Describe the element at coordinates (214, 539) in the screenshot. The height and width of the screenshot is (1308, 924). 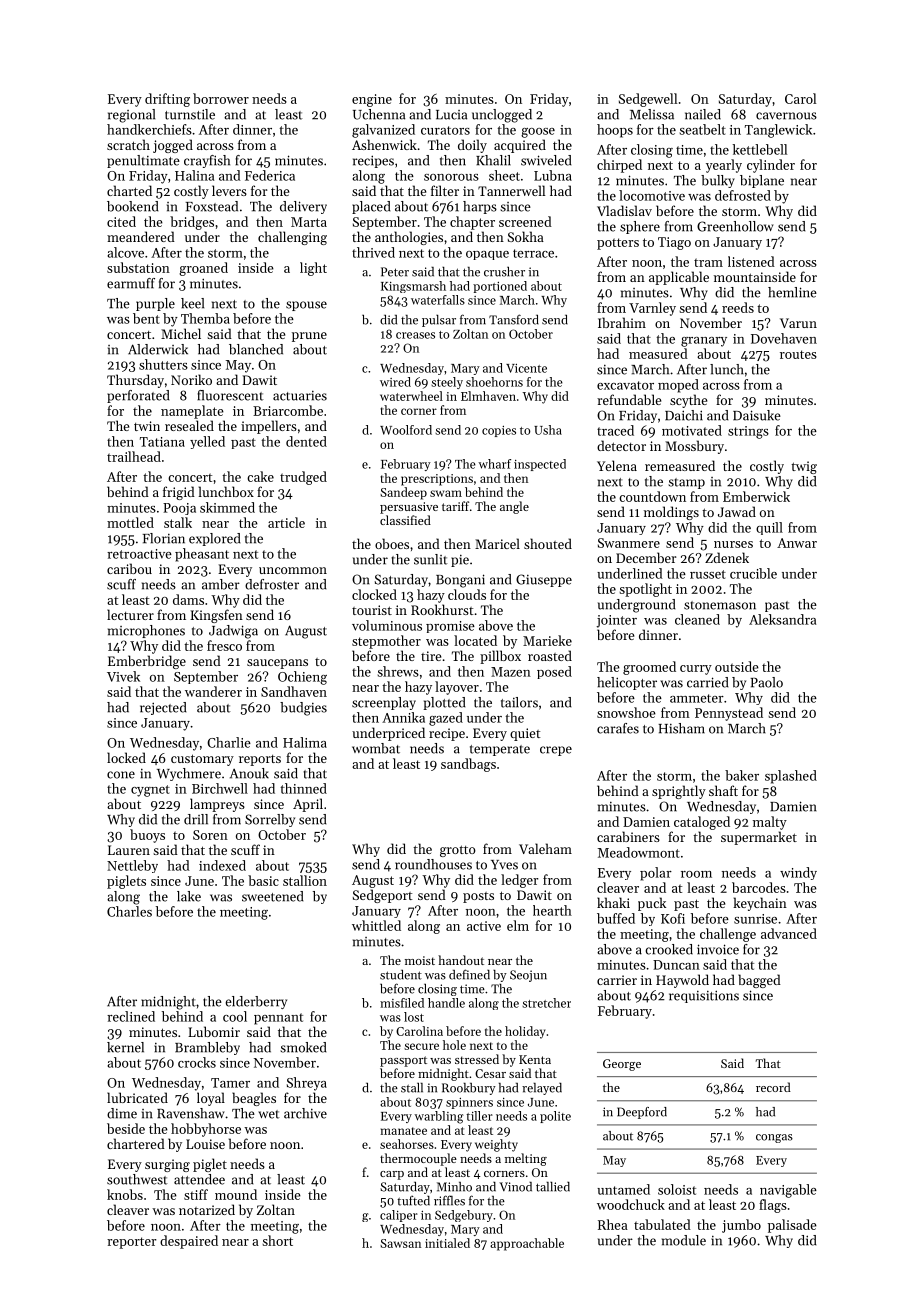
I see `explored` at that location.
